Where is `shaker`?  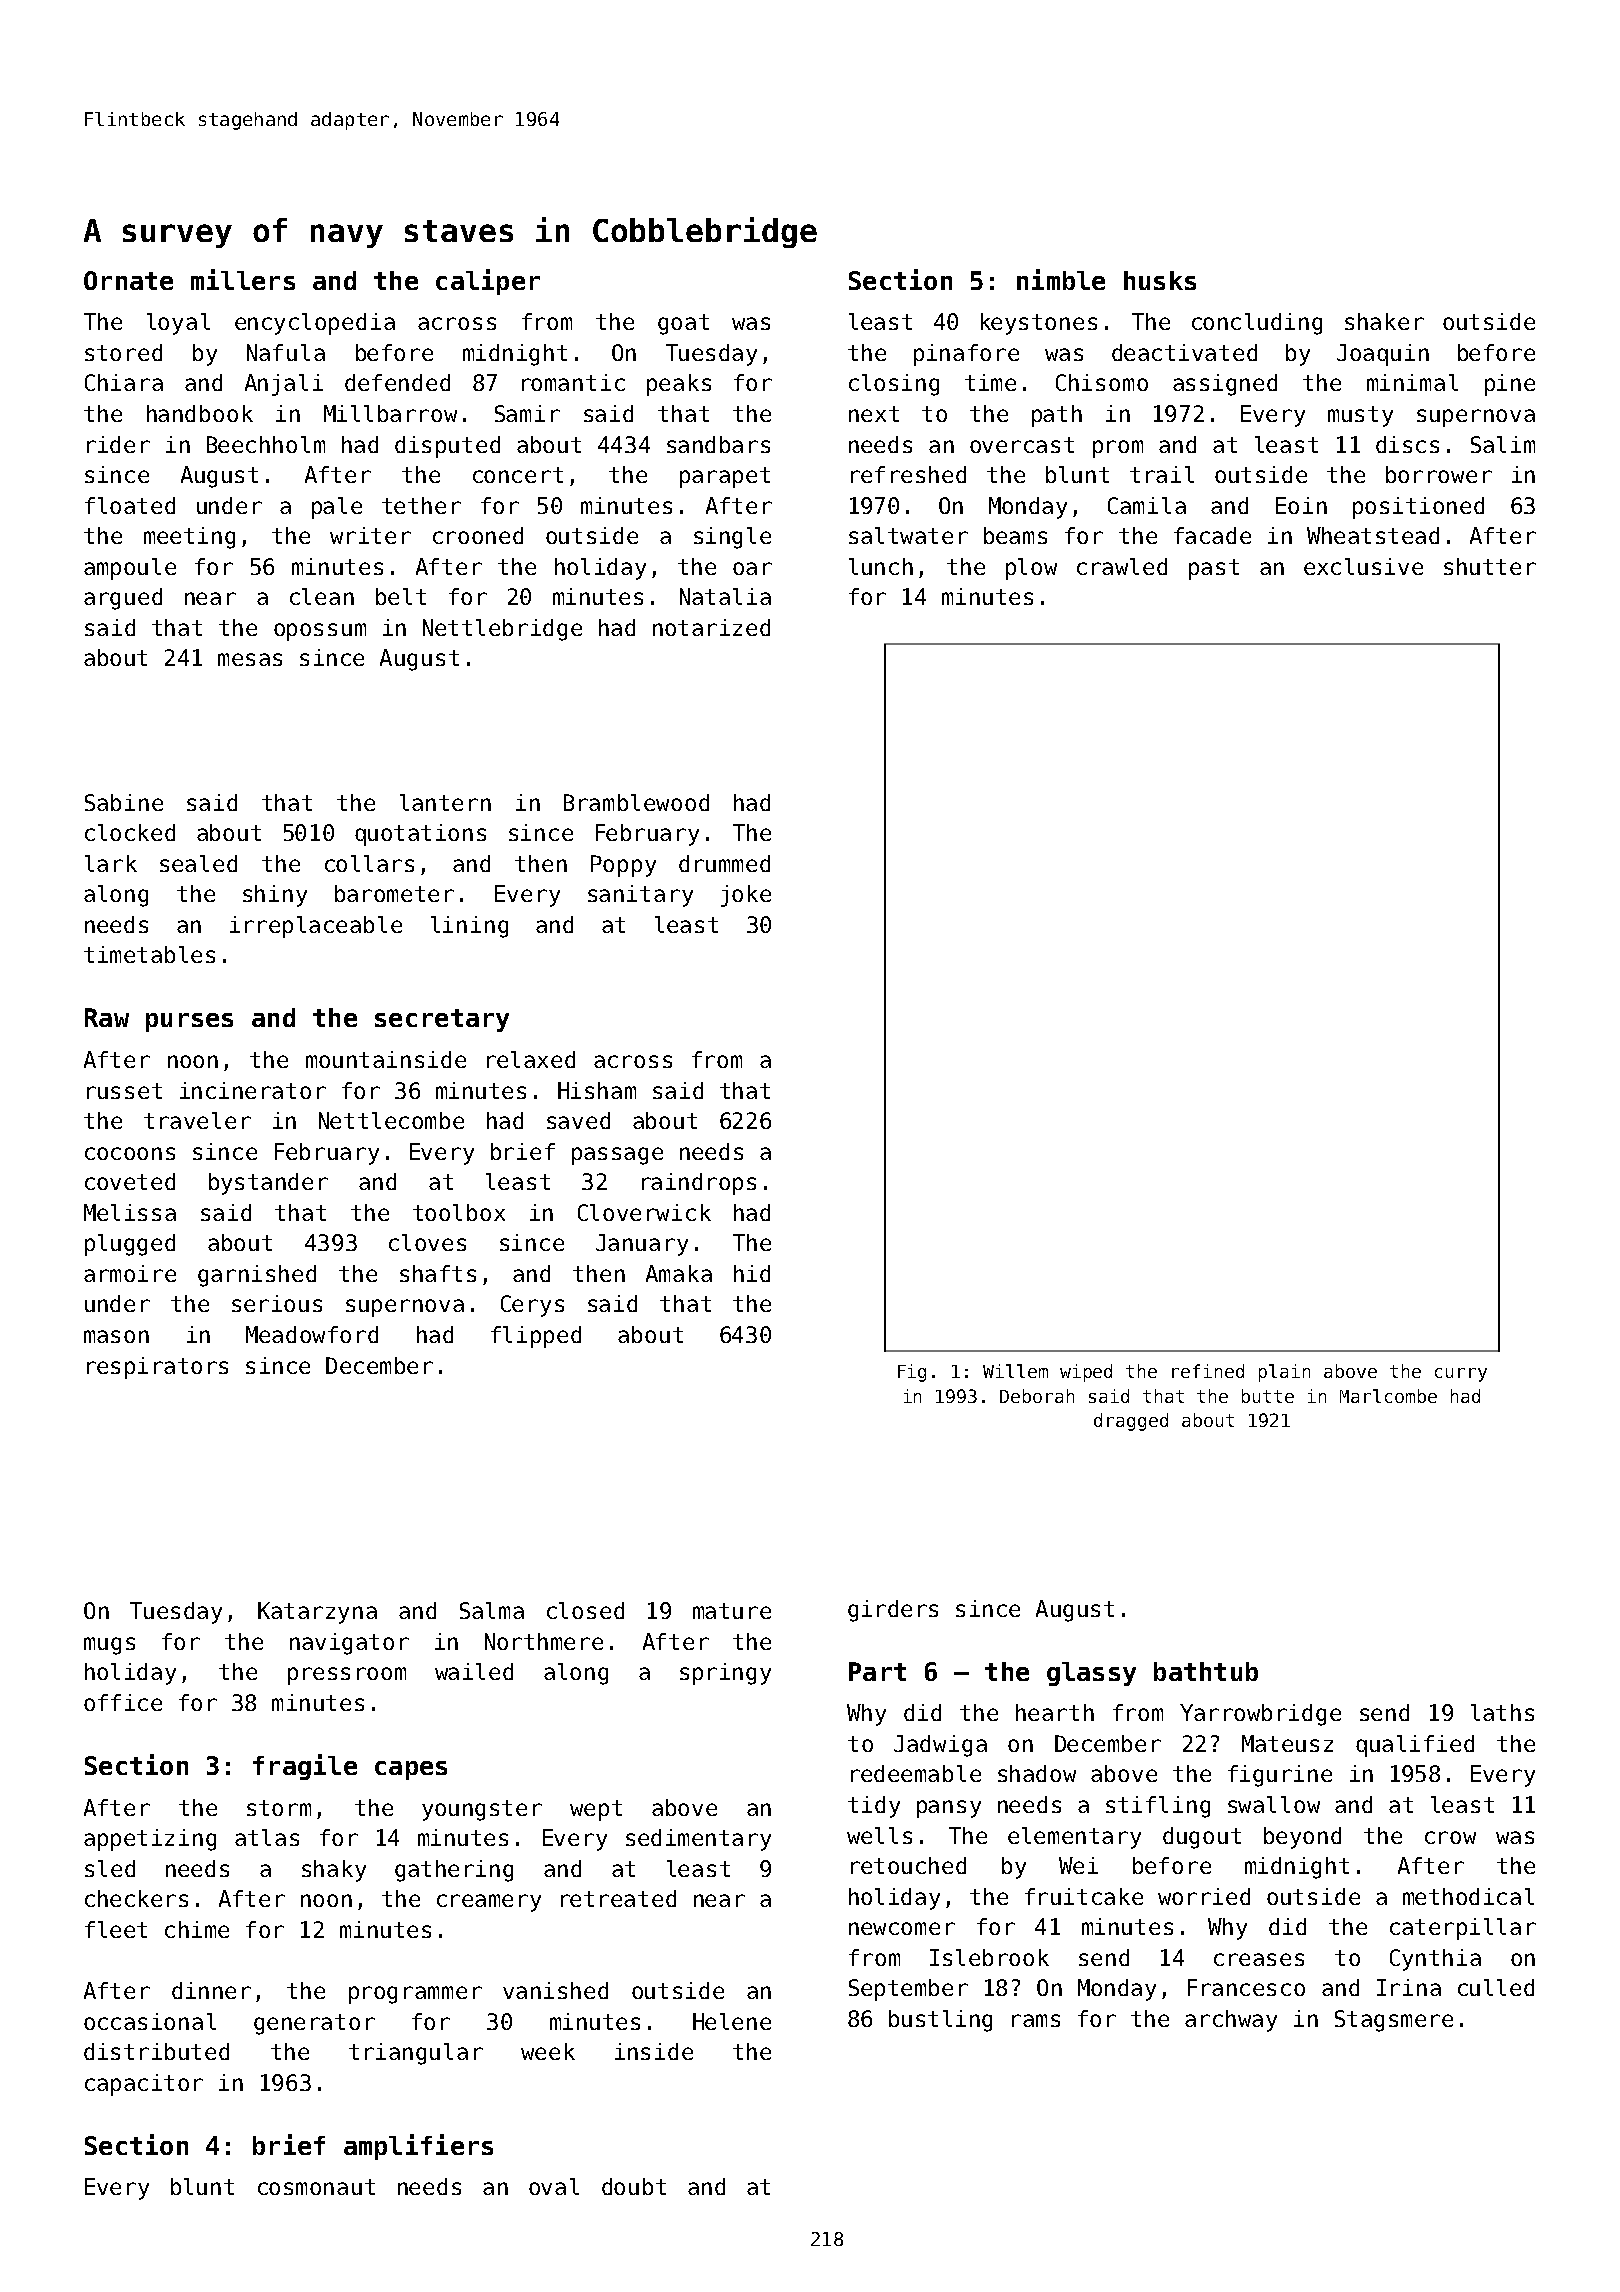
shaker is located at coordinates (1384, 321).
